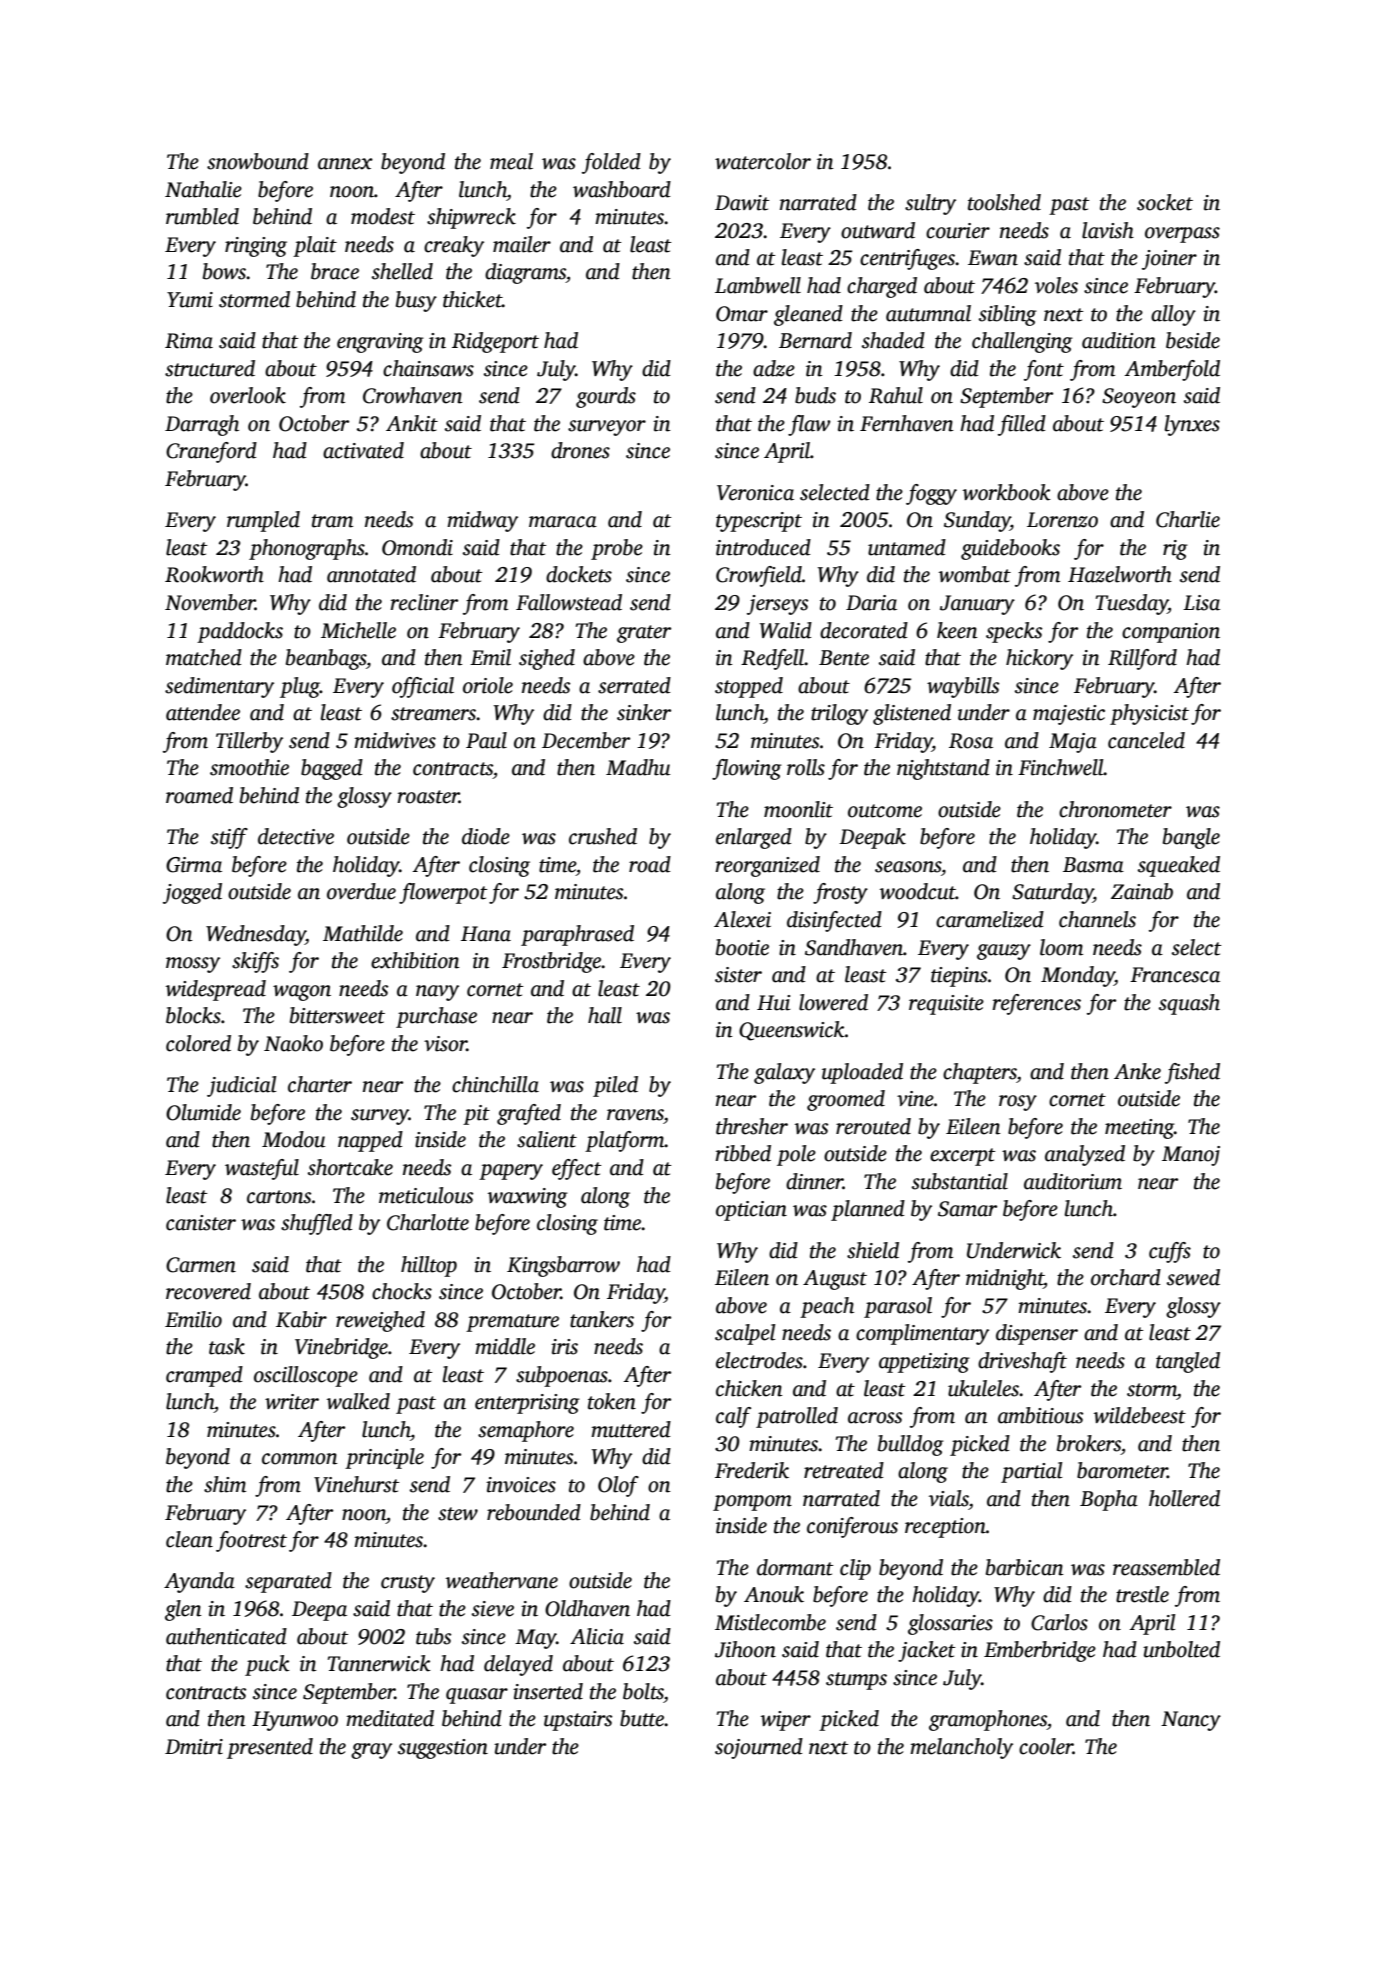 This image has height=1969, width=1386. I want to click on gray, so click(371, 1751).
